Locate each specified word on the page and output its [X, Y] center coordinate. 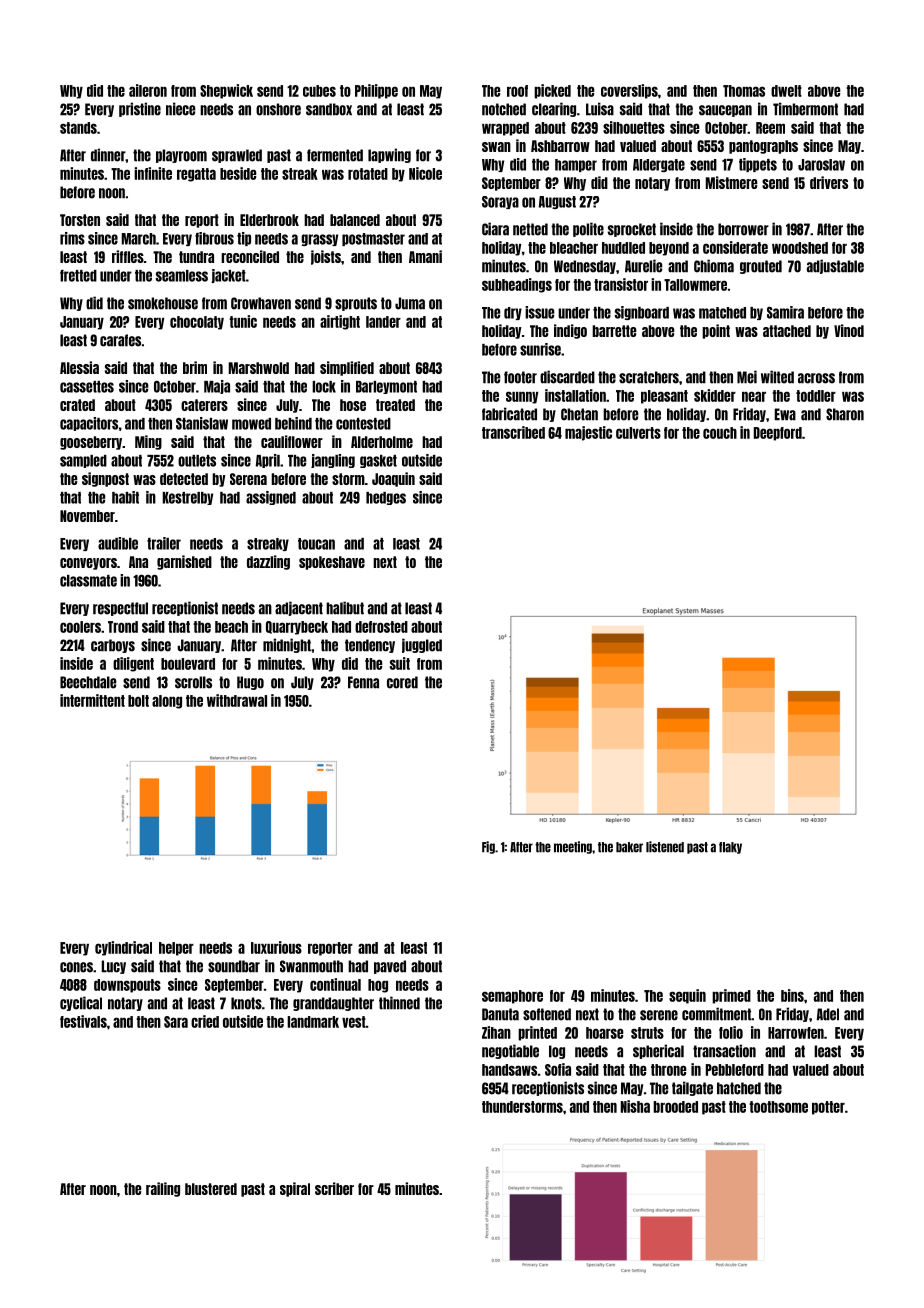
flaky [730, 848]
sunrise [540, 349]
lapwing [389, 155]
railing [163, 1189]
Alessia [79, 367]
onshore [278, 109]
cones [76, 967]
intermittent [92, 700]
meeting [573, 847]
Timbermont [805, 109]
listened [665, 847]
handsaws [509, 1070]
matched [722, 313]
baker [629, 847]
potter [828, 1108]
